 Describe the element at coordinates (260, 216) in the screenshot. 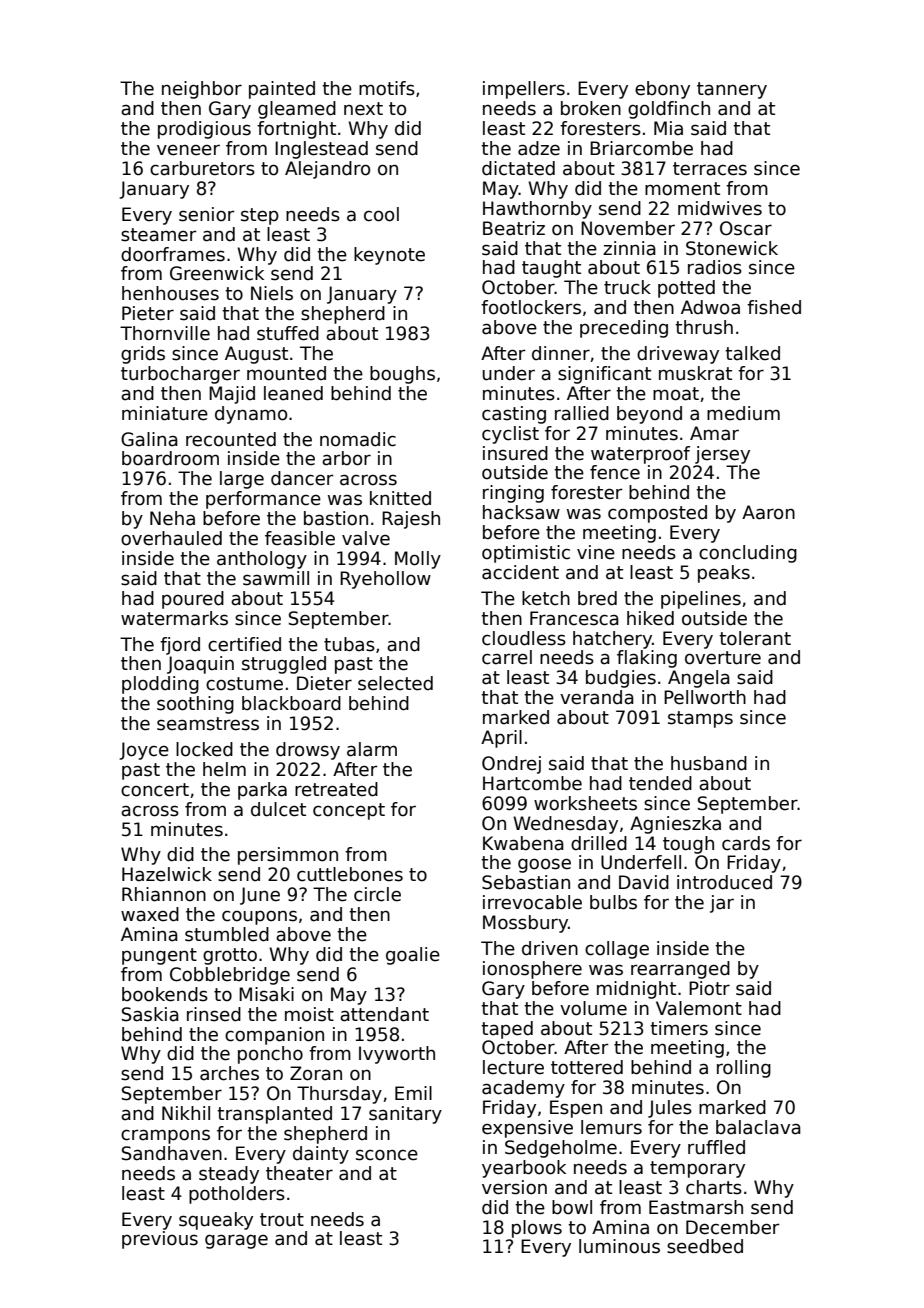

I see `step` at that location.
